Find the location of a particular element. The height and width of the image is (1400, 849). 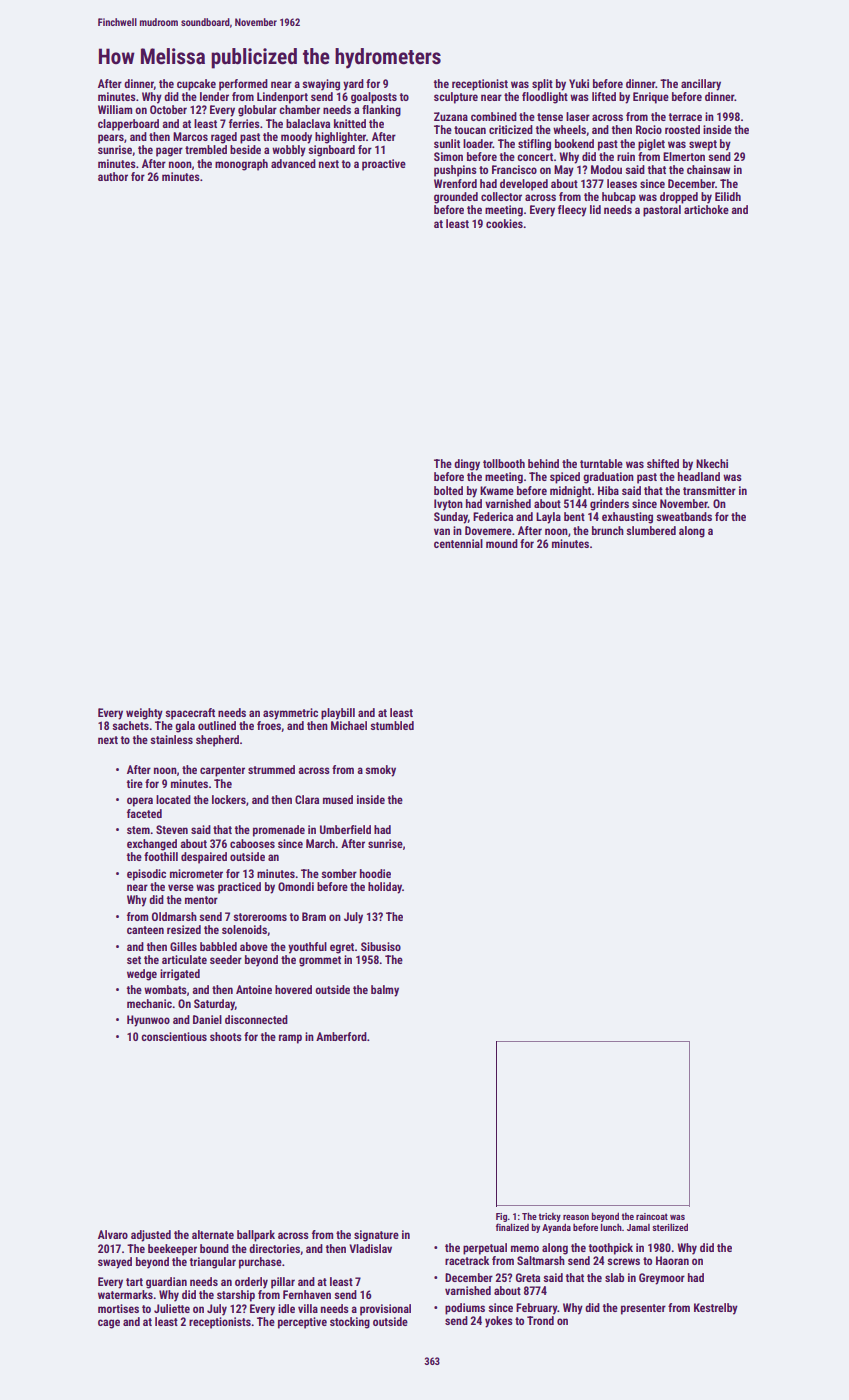

somber is located at coordinates (339, 873).
